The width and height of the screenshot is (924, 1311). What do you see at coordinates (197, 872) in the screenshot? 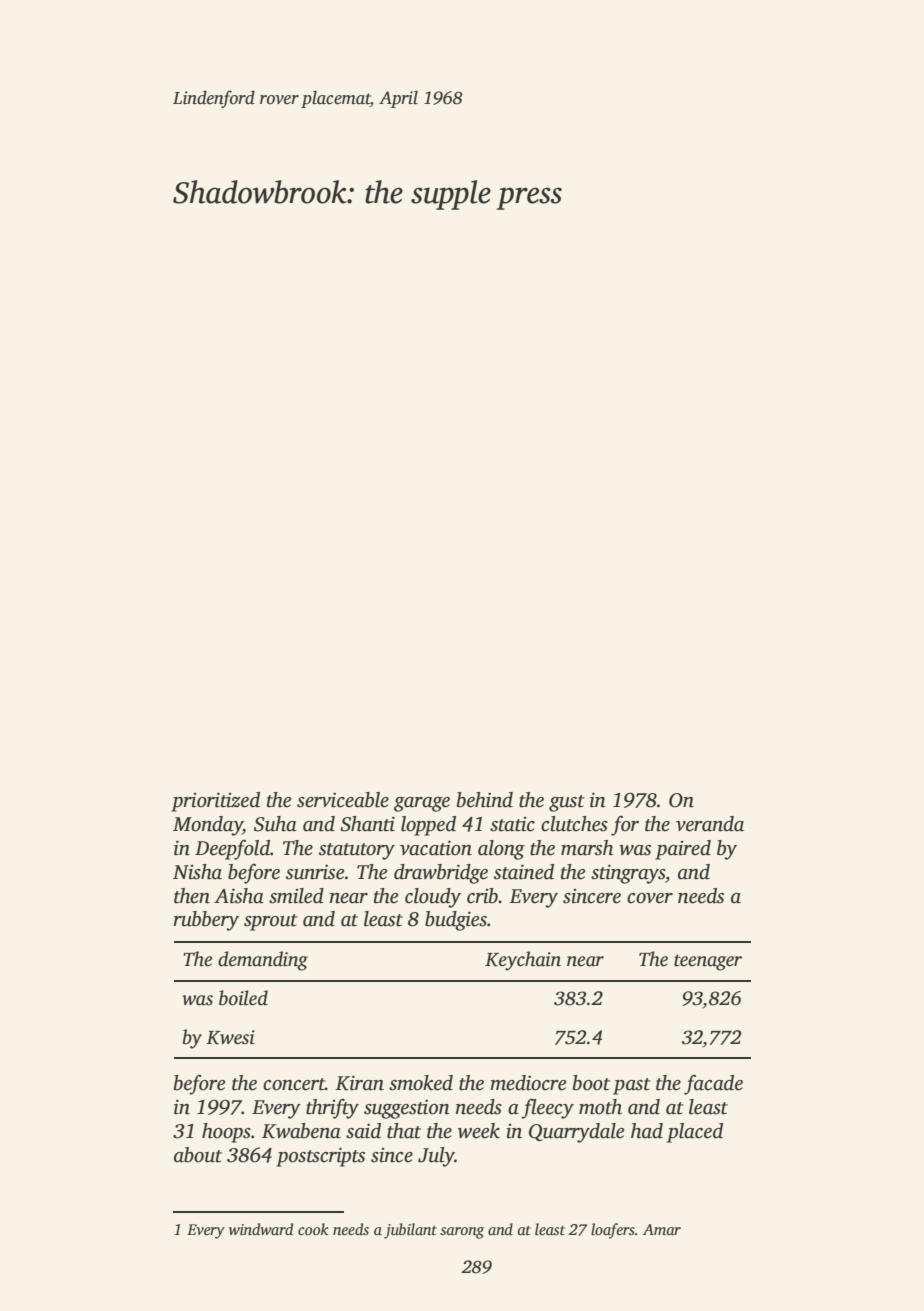
I see `Nisha` at bounding box center [197, 872].
